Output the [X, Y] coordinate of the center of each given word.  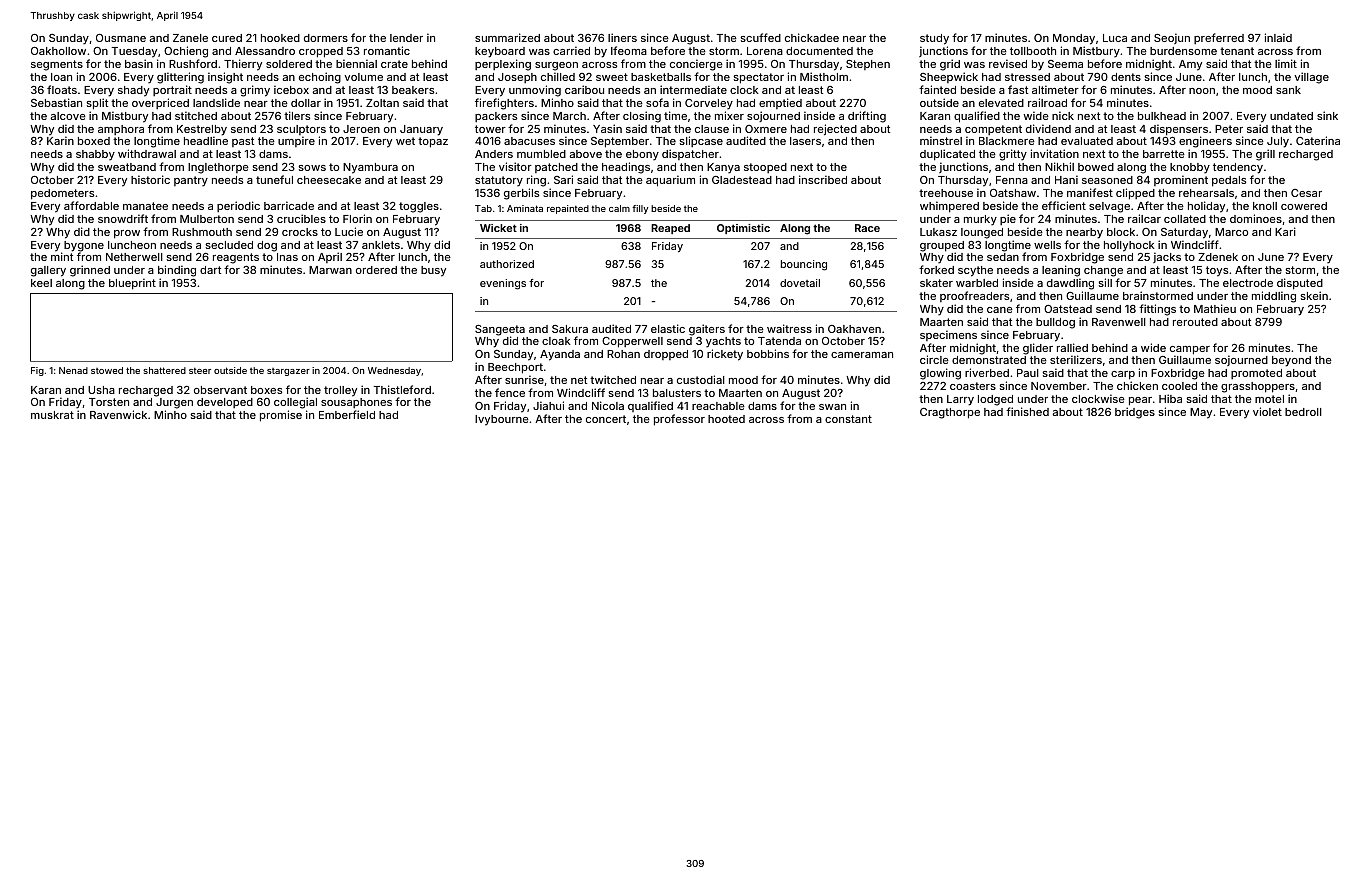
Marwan [330, 270]
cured [227, 38]
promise [281, 416]
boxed [94, 141]
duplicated [947, 155]
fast [1018, 89]
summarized [507, 37]
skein [1314, 295]
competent [993, 130]
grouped [942, 246]
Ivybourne [502, 420]
